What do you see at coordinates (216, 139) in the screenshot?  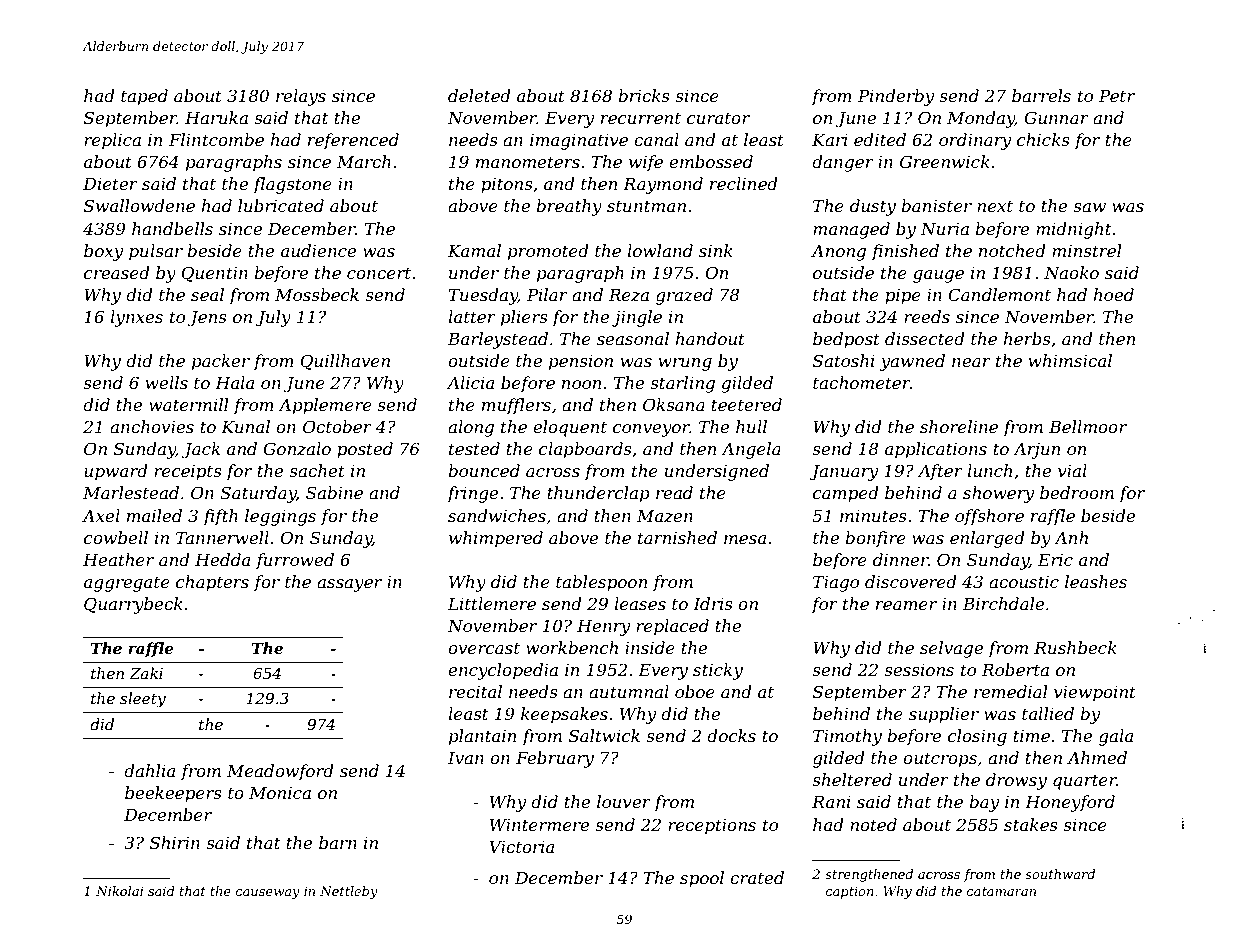 I see `Flintcombe` at bounding box center [216, 139].
